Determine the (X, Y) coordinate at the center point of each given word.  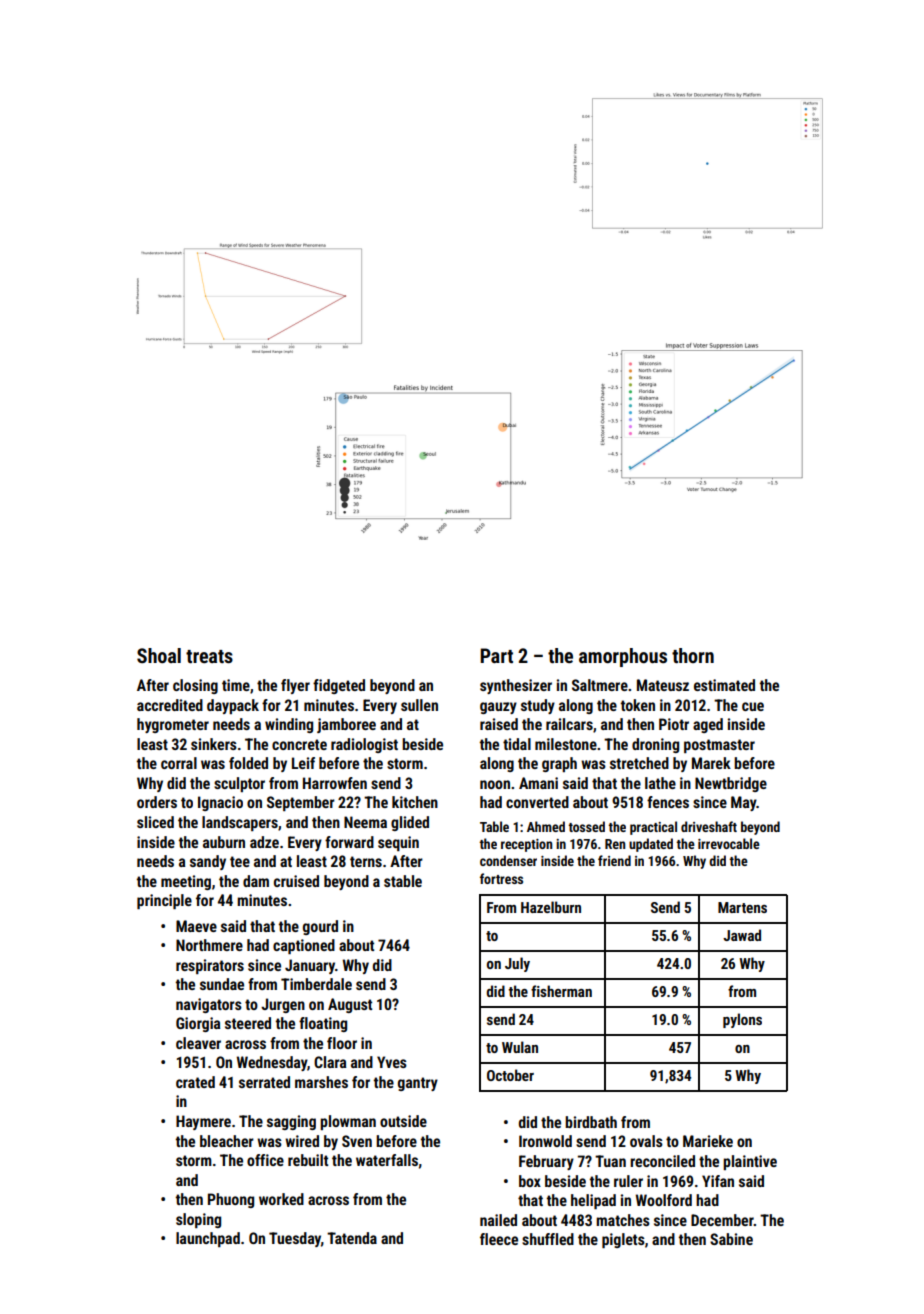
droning (655, 745)
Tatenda (352, 1238)
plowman (348, 1122)
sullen (419, 705)
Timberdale (316, 984)
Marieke (708, 1141)
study (538, 706)
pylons (742, 1020)
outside (403, 1121)
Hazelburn (551, 907)
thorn (693, 655)
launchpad (208, 1239)
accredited (170, 705)
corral (179, 763)
